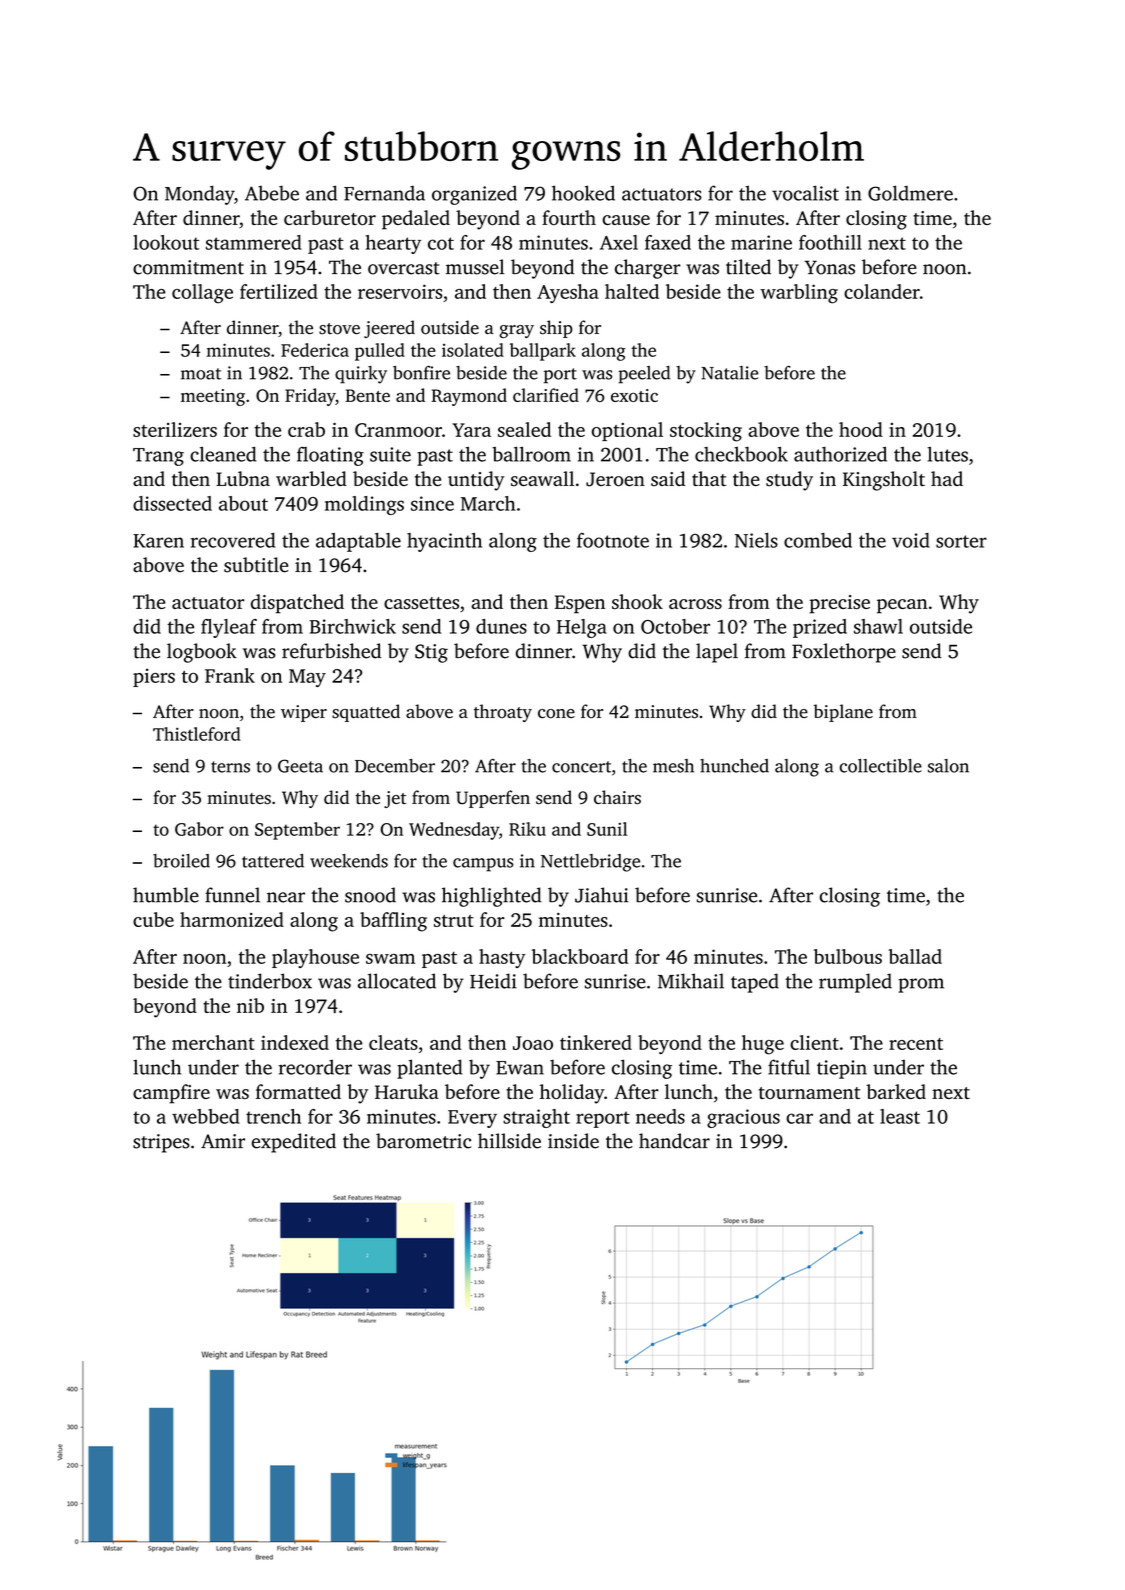 Image resolution: width=1125 pixels, height=1590 pixels. I want to click on least, so click(900, 1116).
